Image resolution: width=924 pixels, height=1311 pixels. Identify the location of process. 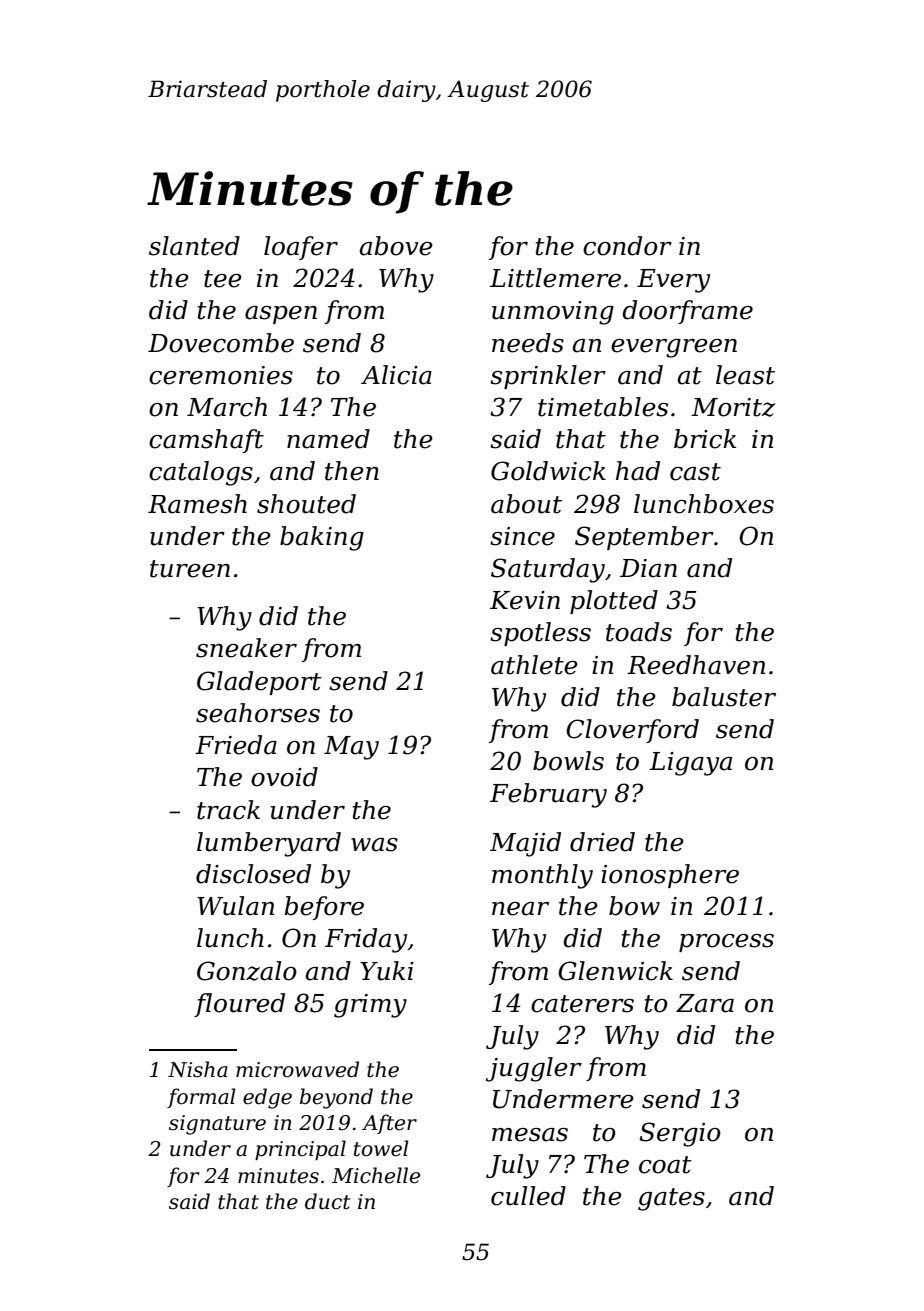
(726, 943).
